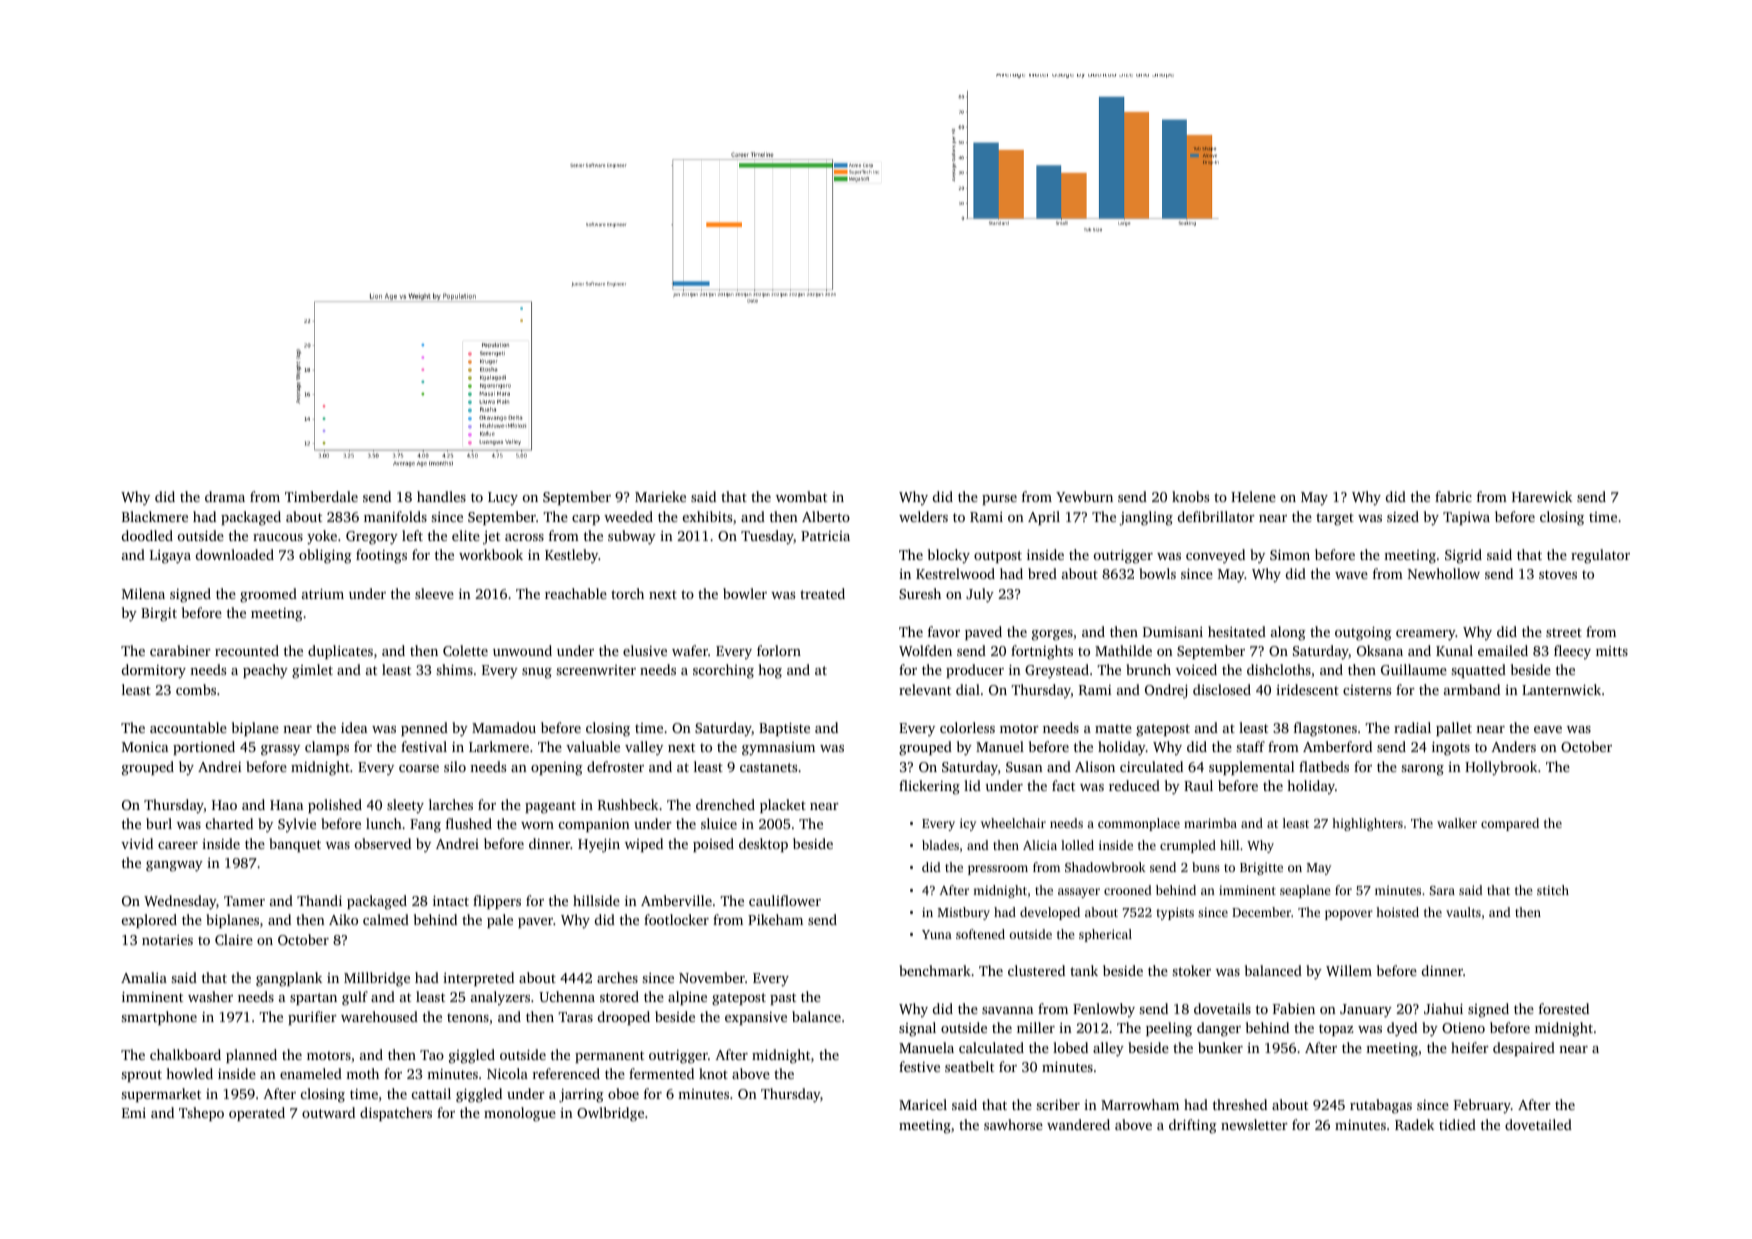  I want to click on cisterns, so click(1367, 690).
